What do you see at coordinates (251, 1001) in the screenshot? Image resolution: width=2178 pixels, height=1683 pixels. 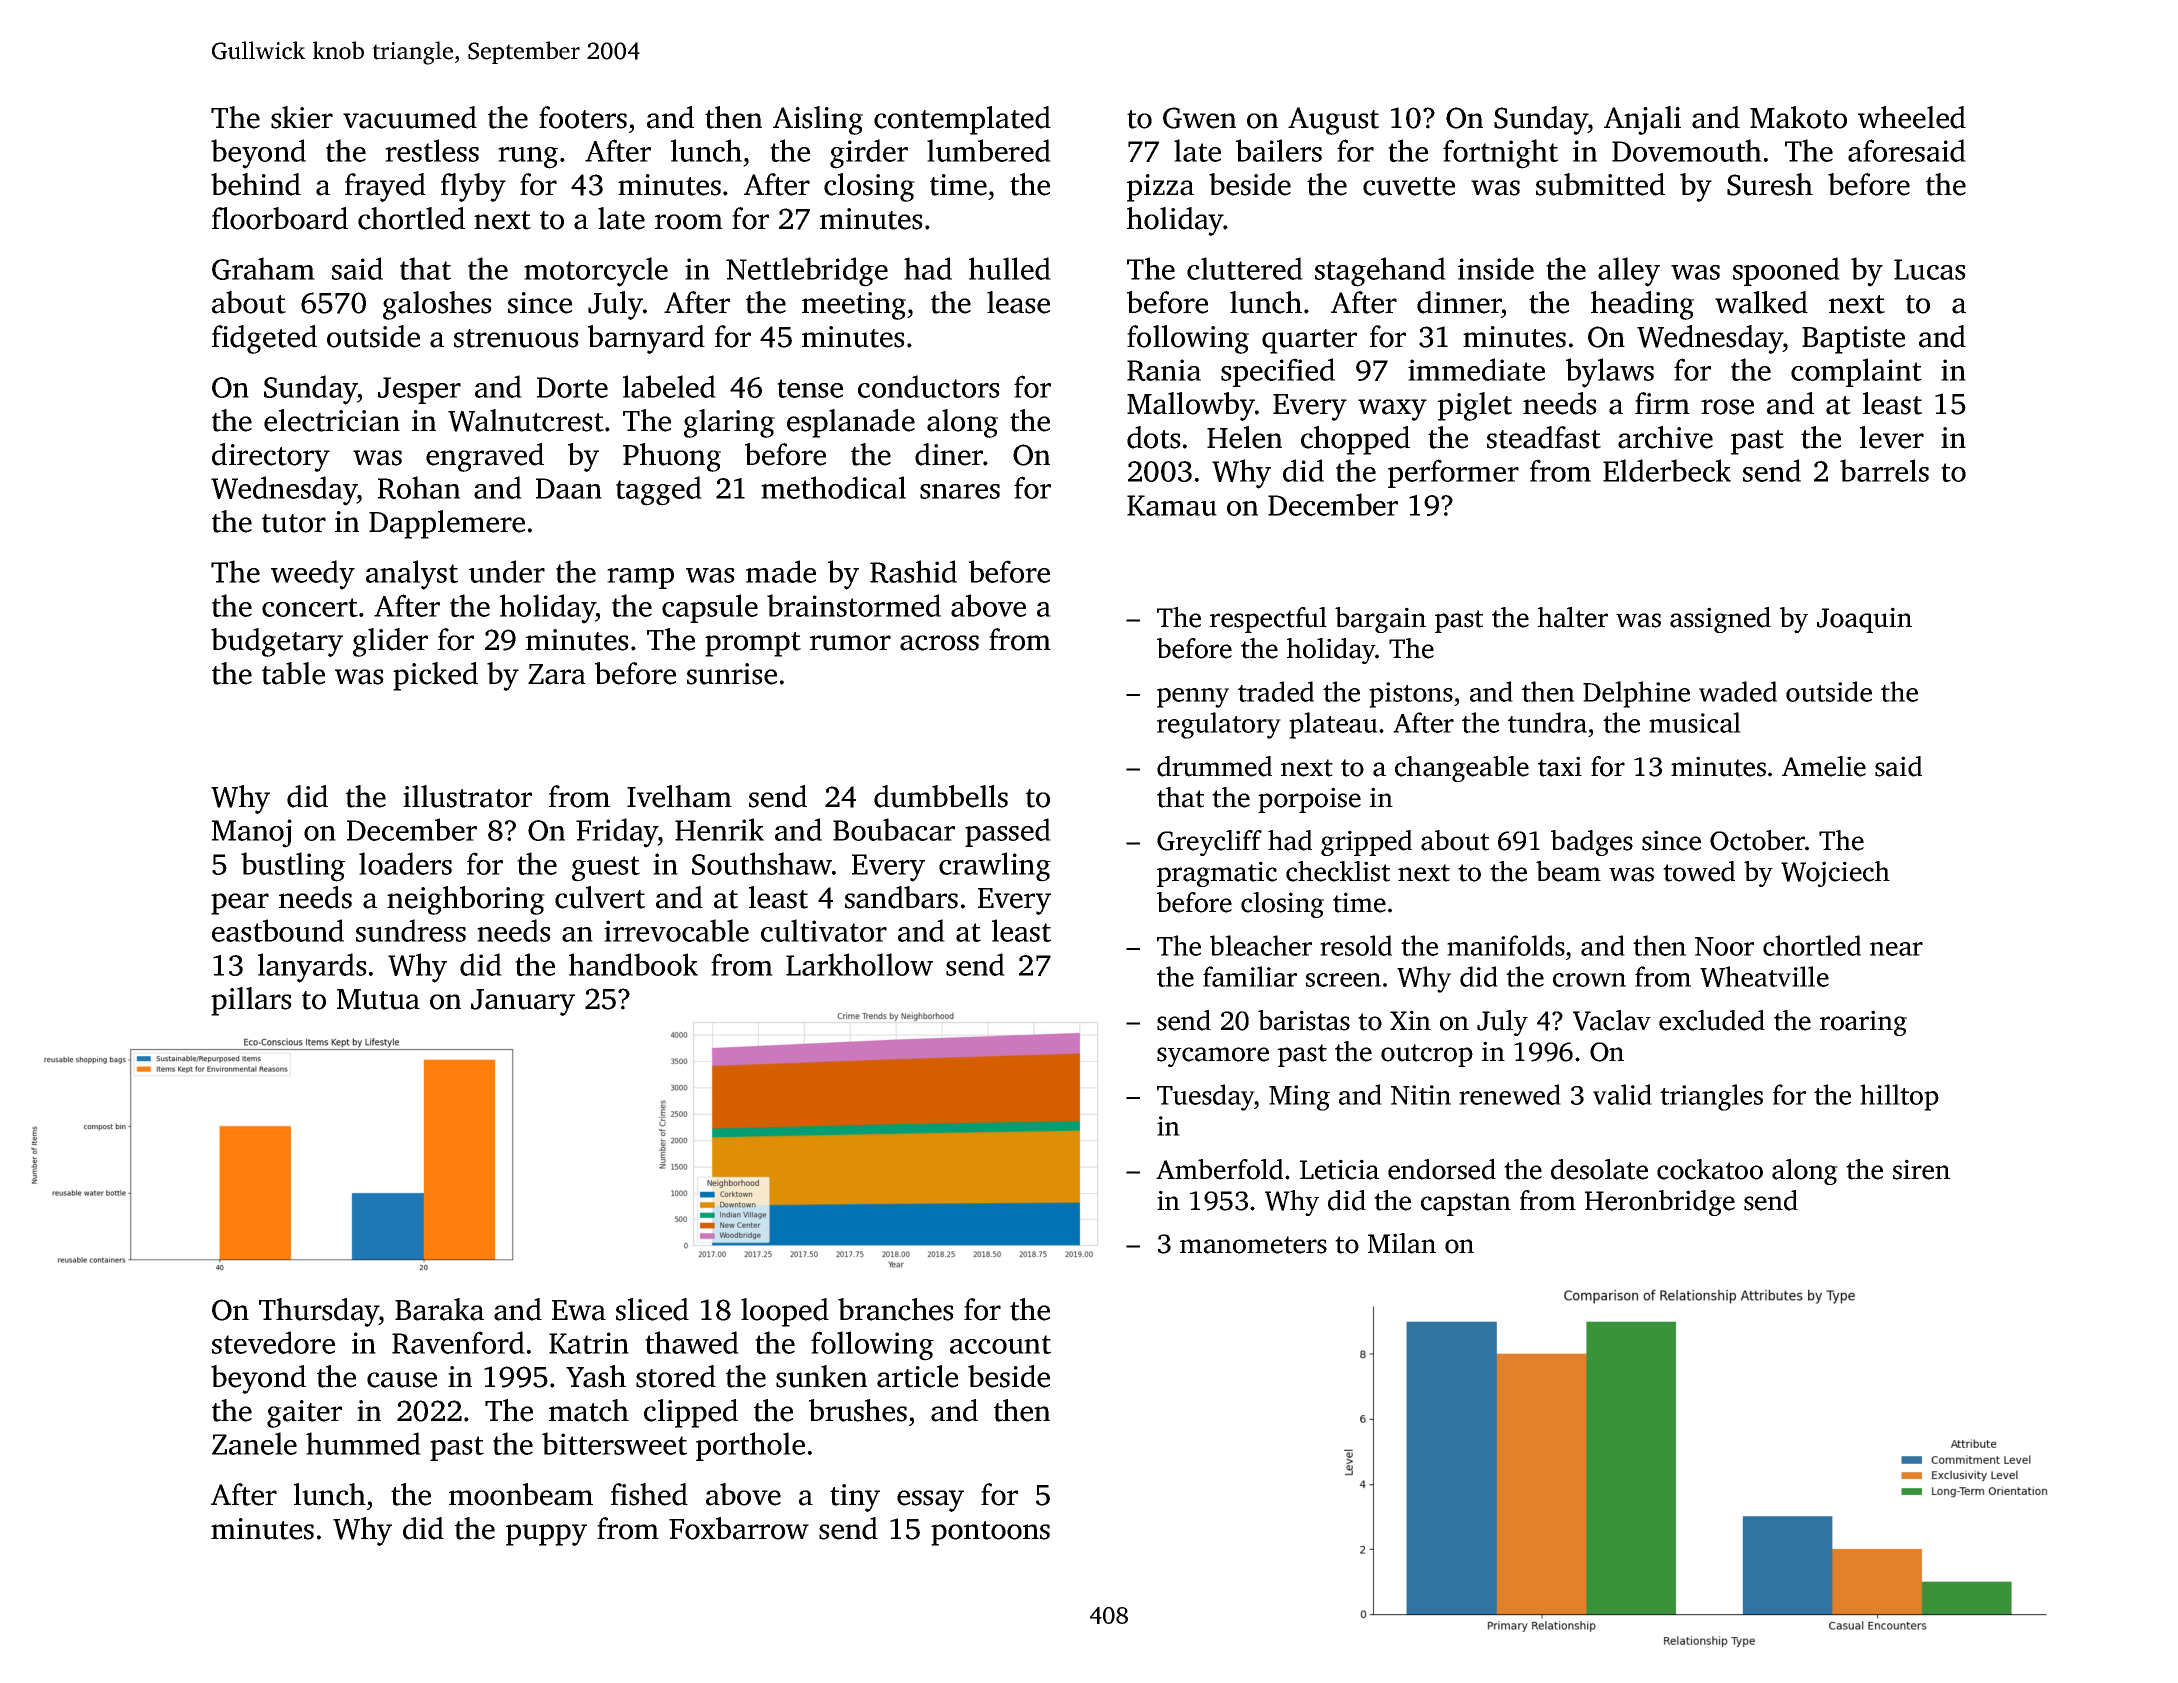 I see `pillars` at bounding box center [251, 1001].
